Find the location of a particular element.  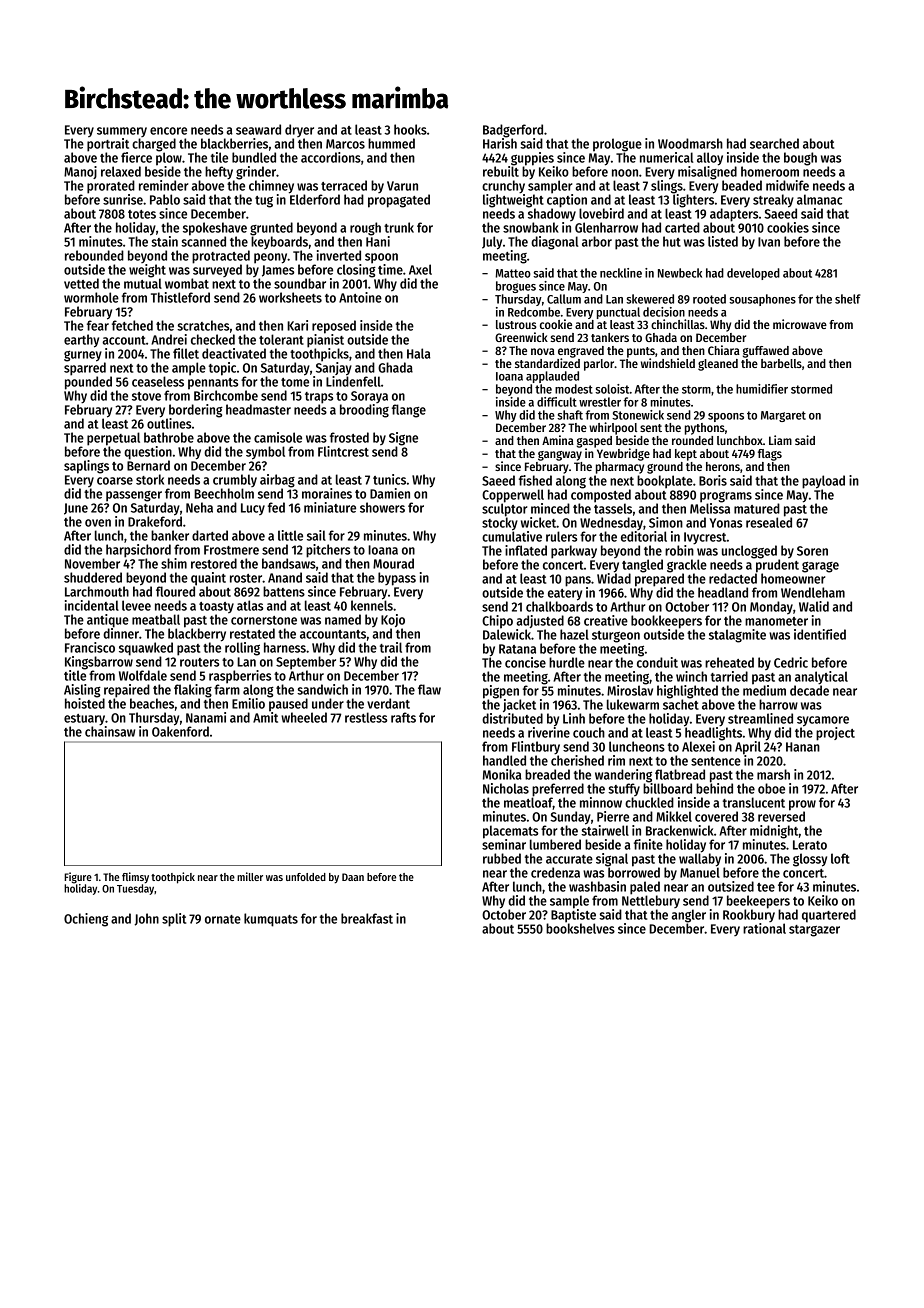

bathrobe is located at coordinates (169, 437).
